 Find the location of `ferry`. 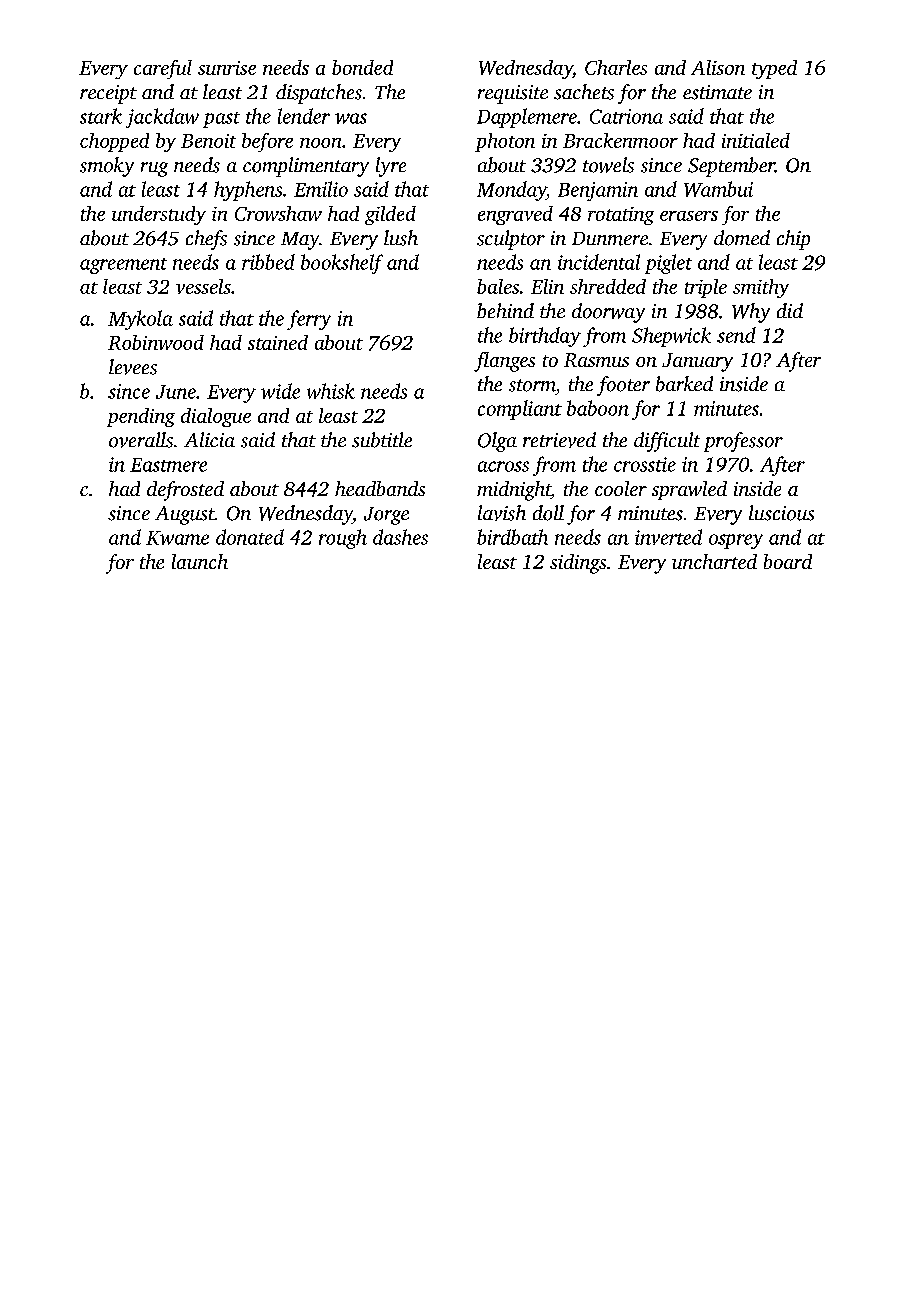

ferry is located at coordinates (309, 320).
